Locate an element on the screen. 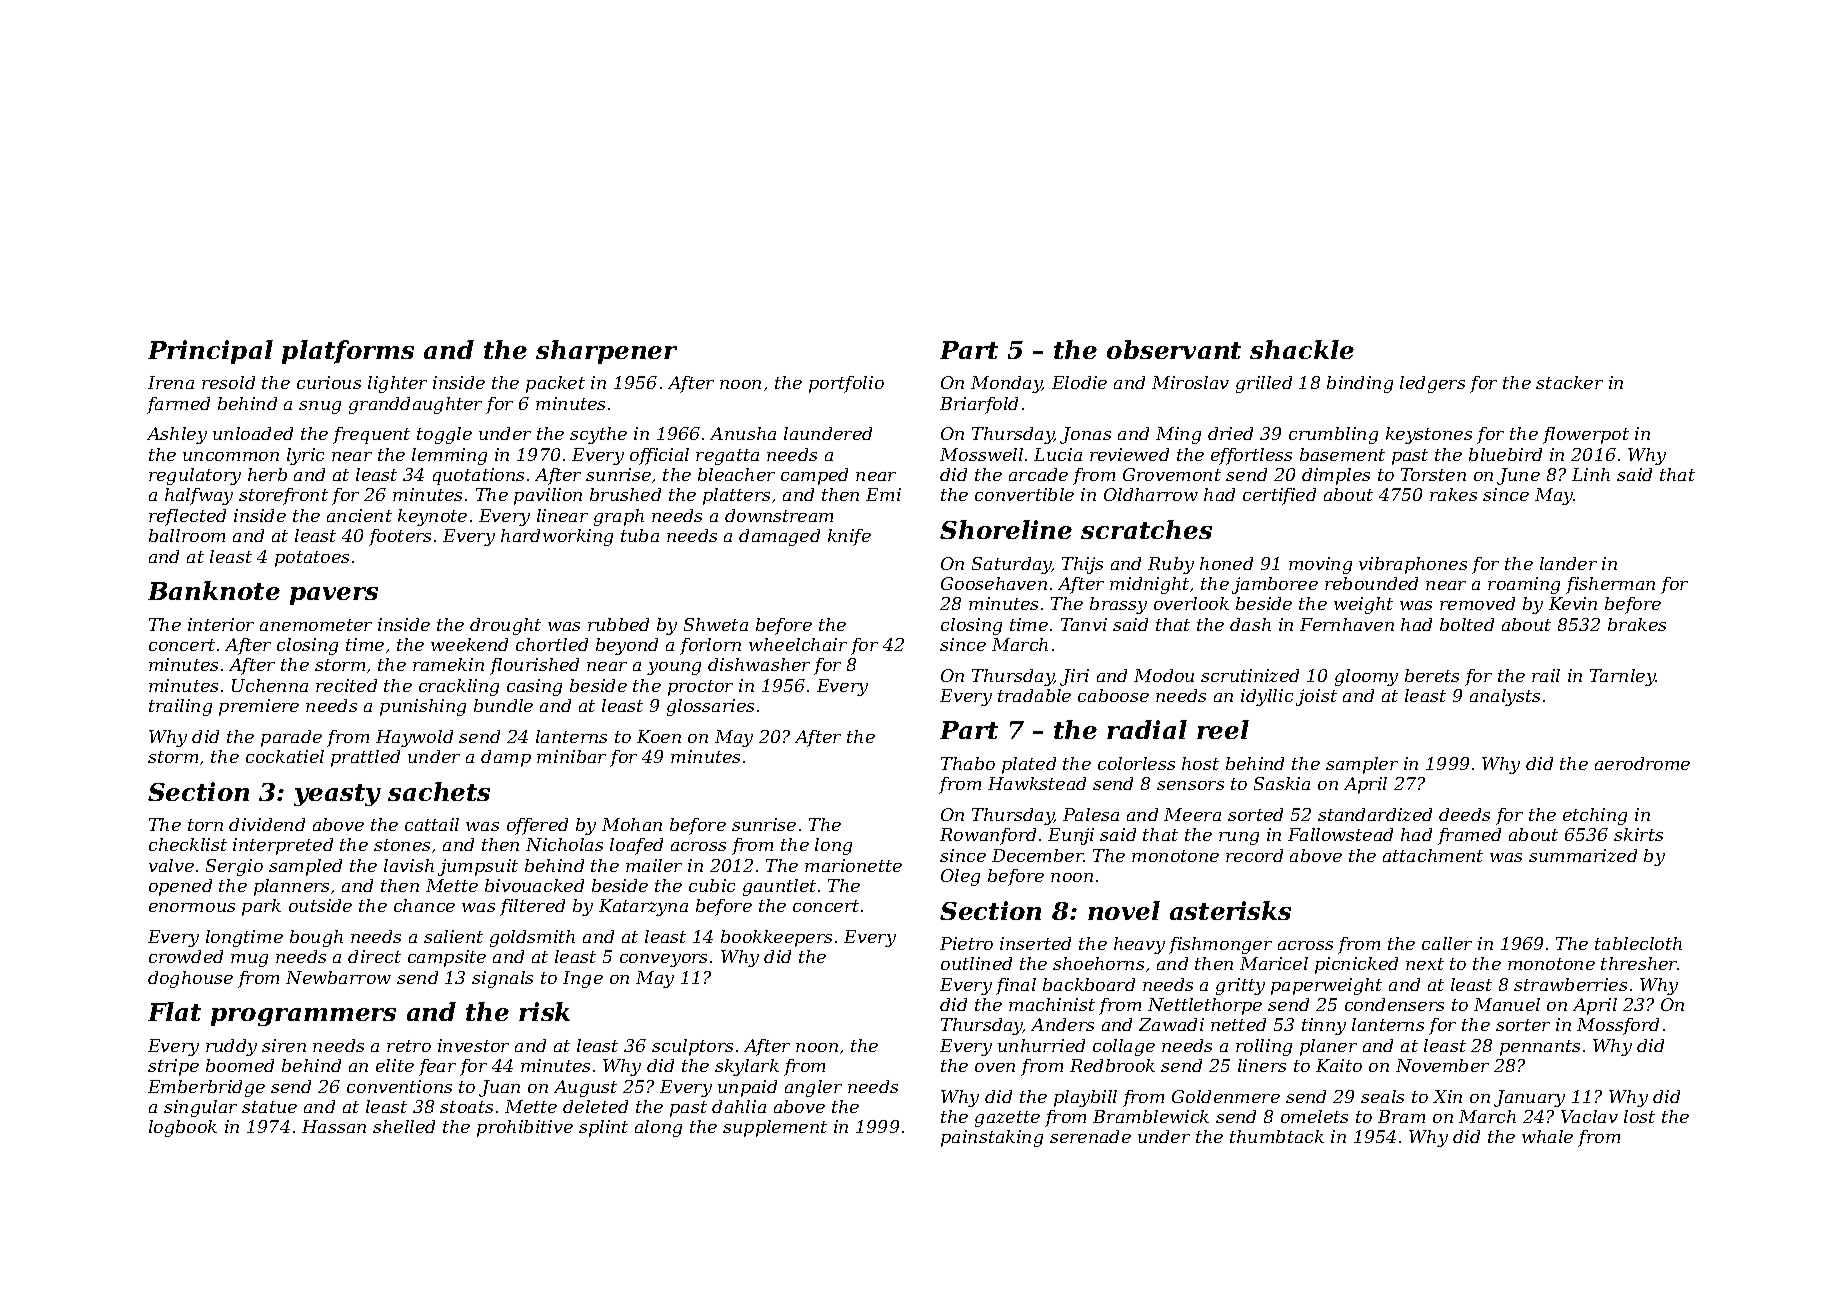 This screenshot has height=1306, width=1847. tradable is located at coordinates (1034, 695).
